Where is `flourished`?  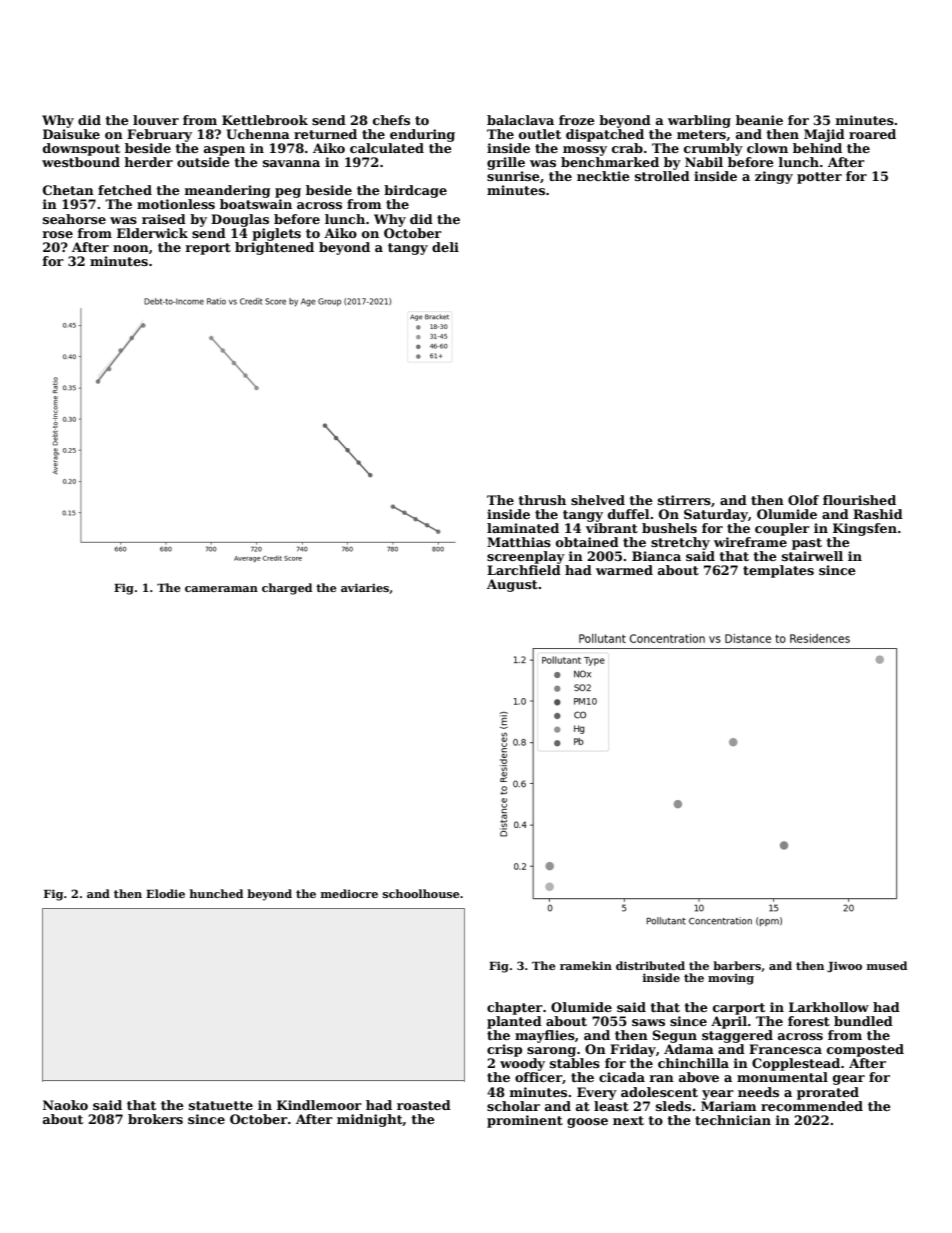 flourished is located at coordinates (859, 500).
